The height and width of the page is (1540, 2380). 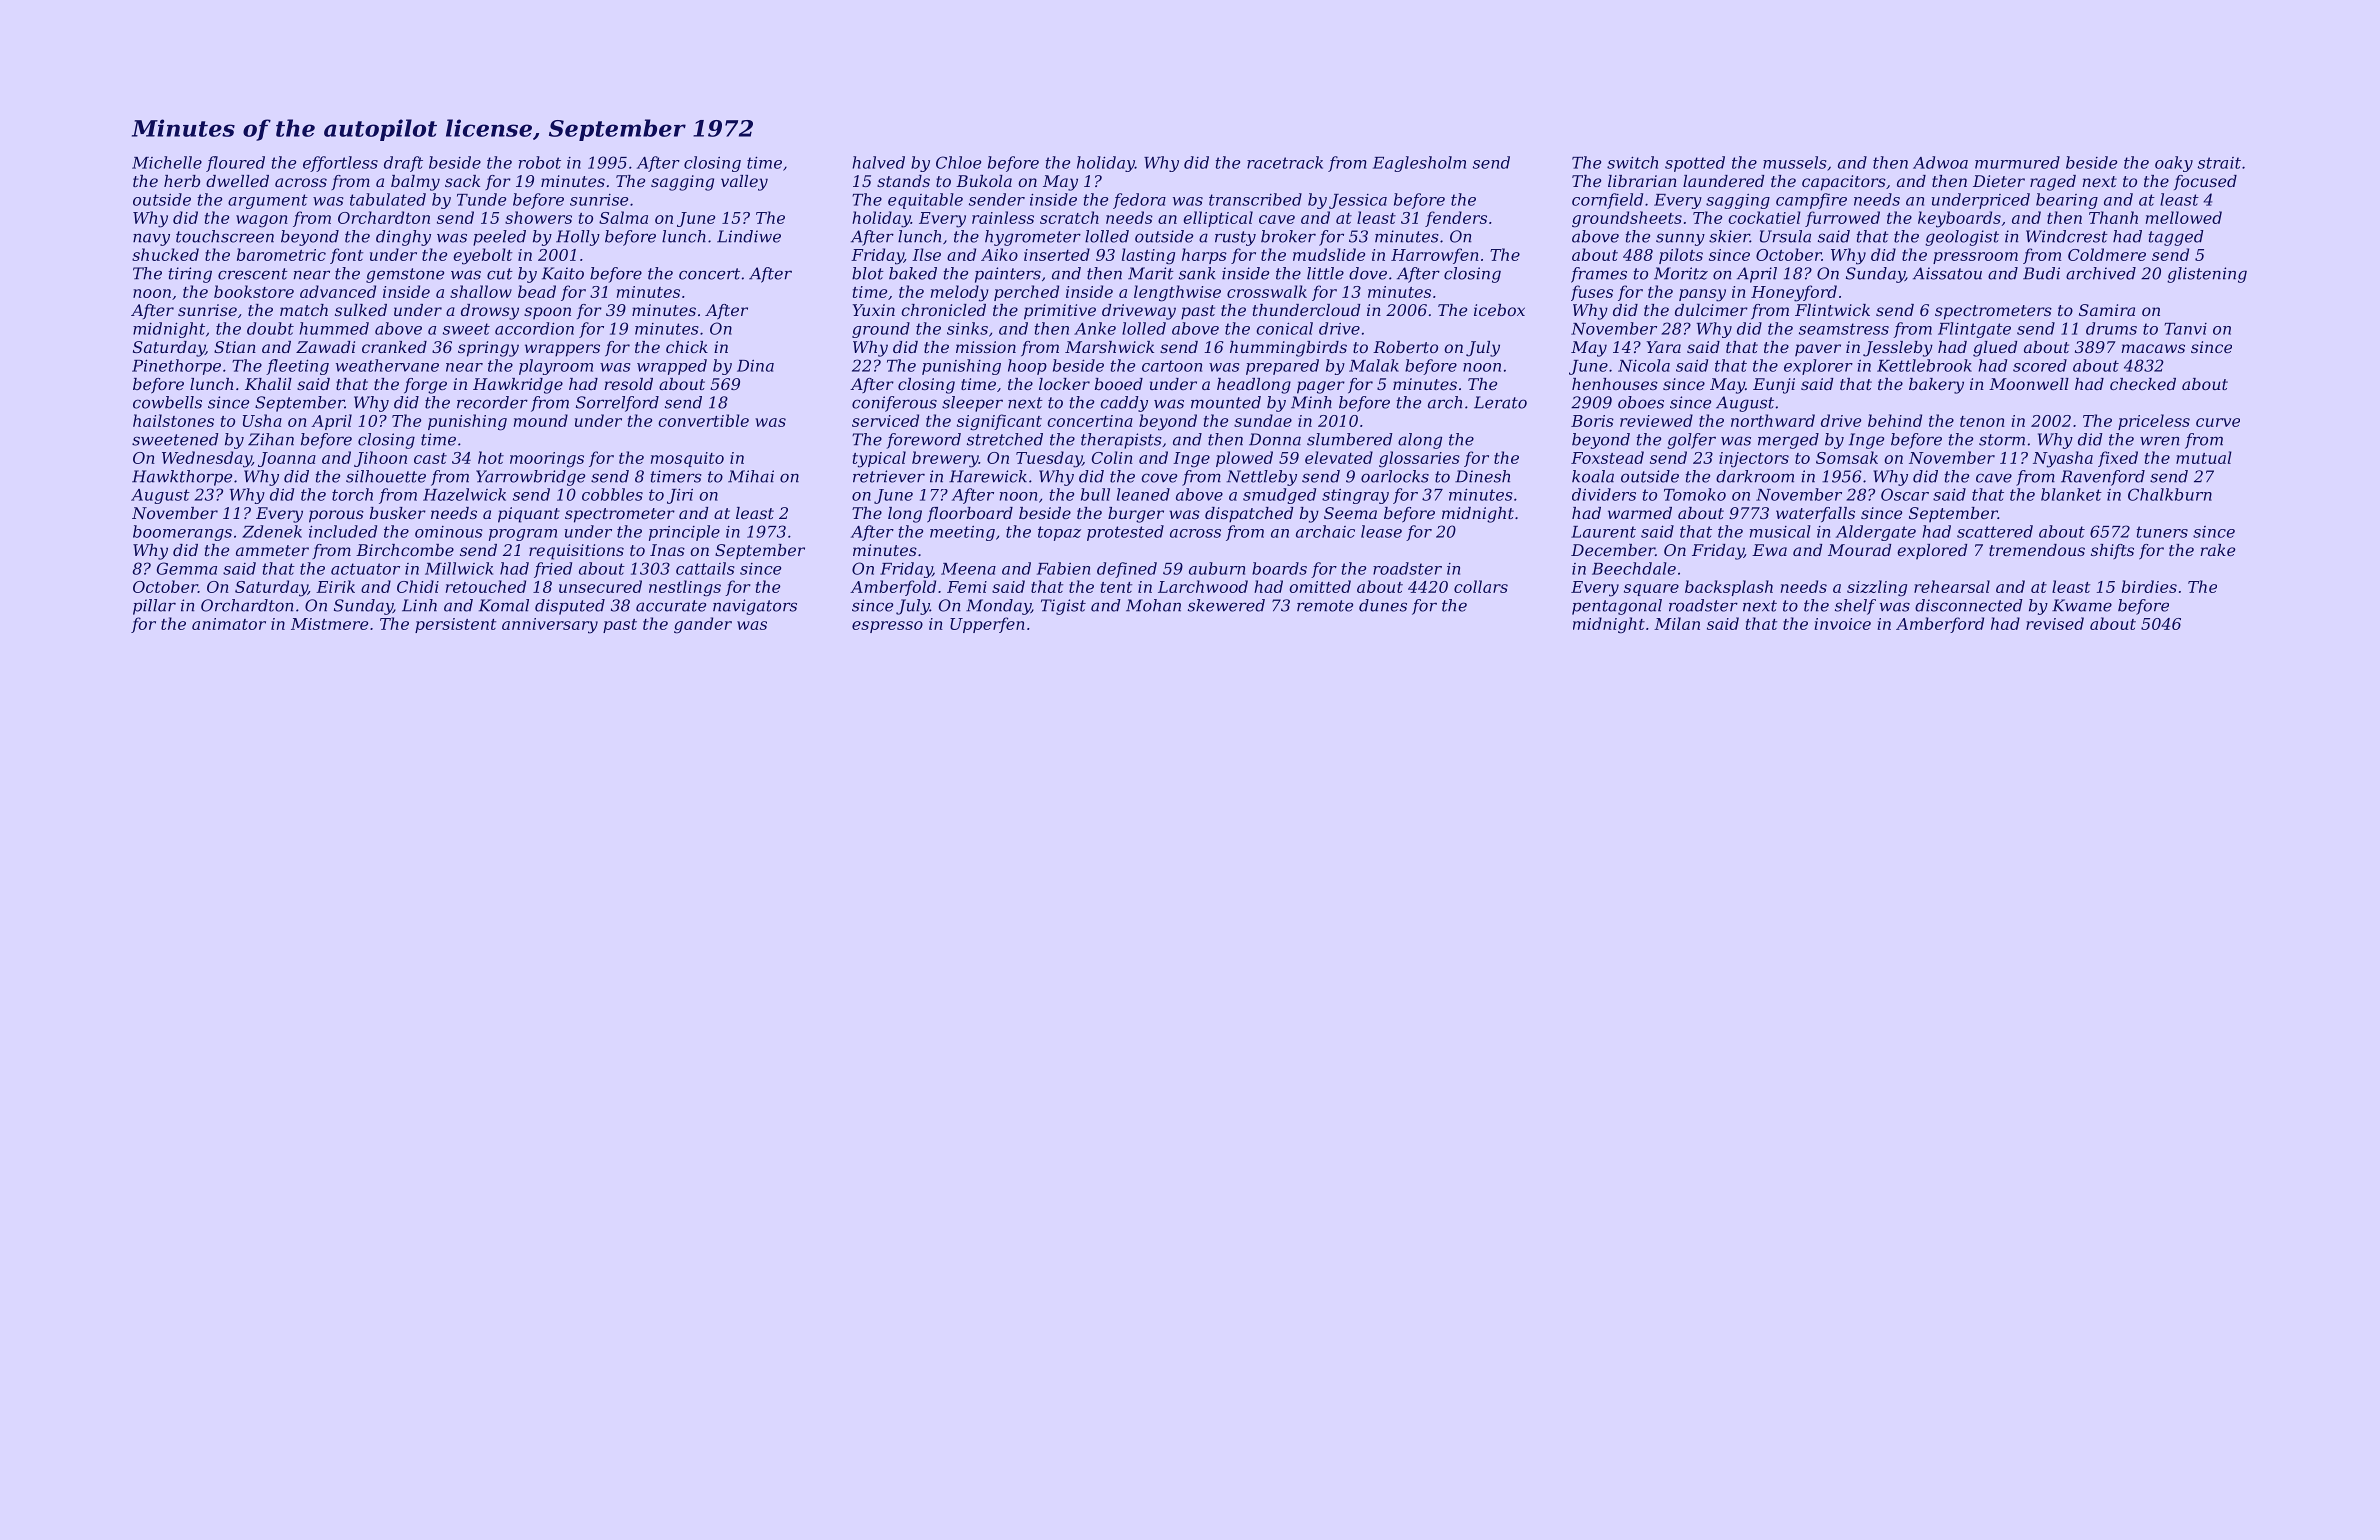 What do you see at coordinates (667, 550) in the page?
I see `Inas` at bounding box center [667, 550].
